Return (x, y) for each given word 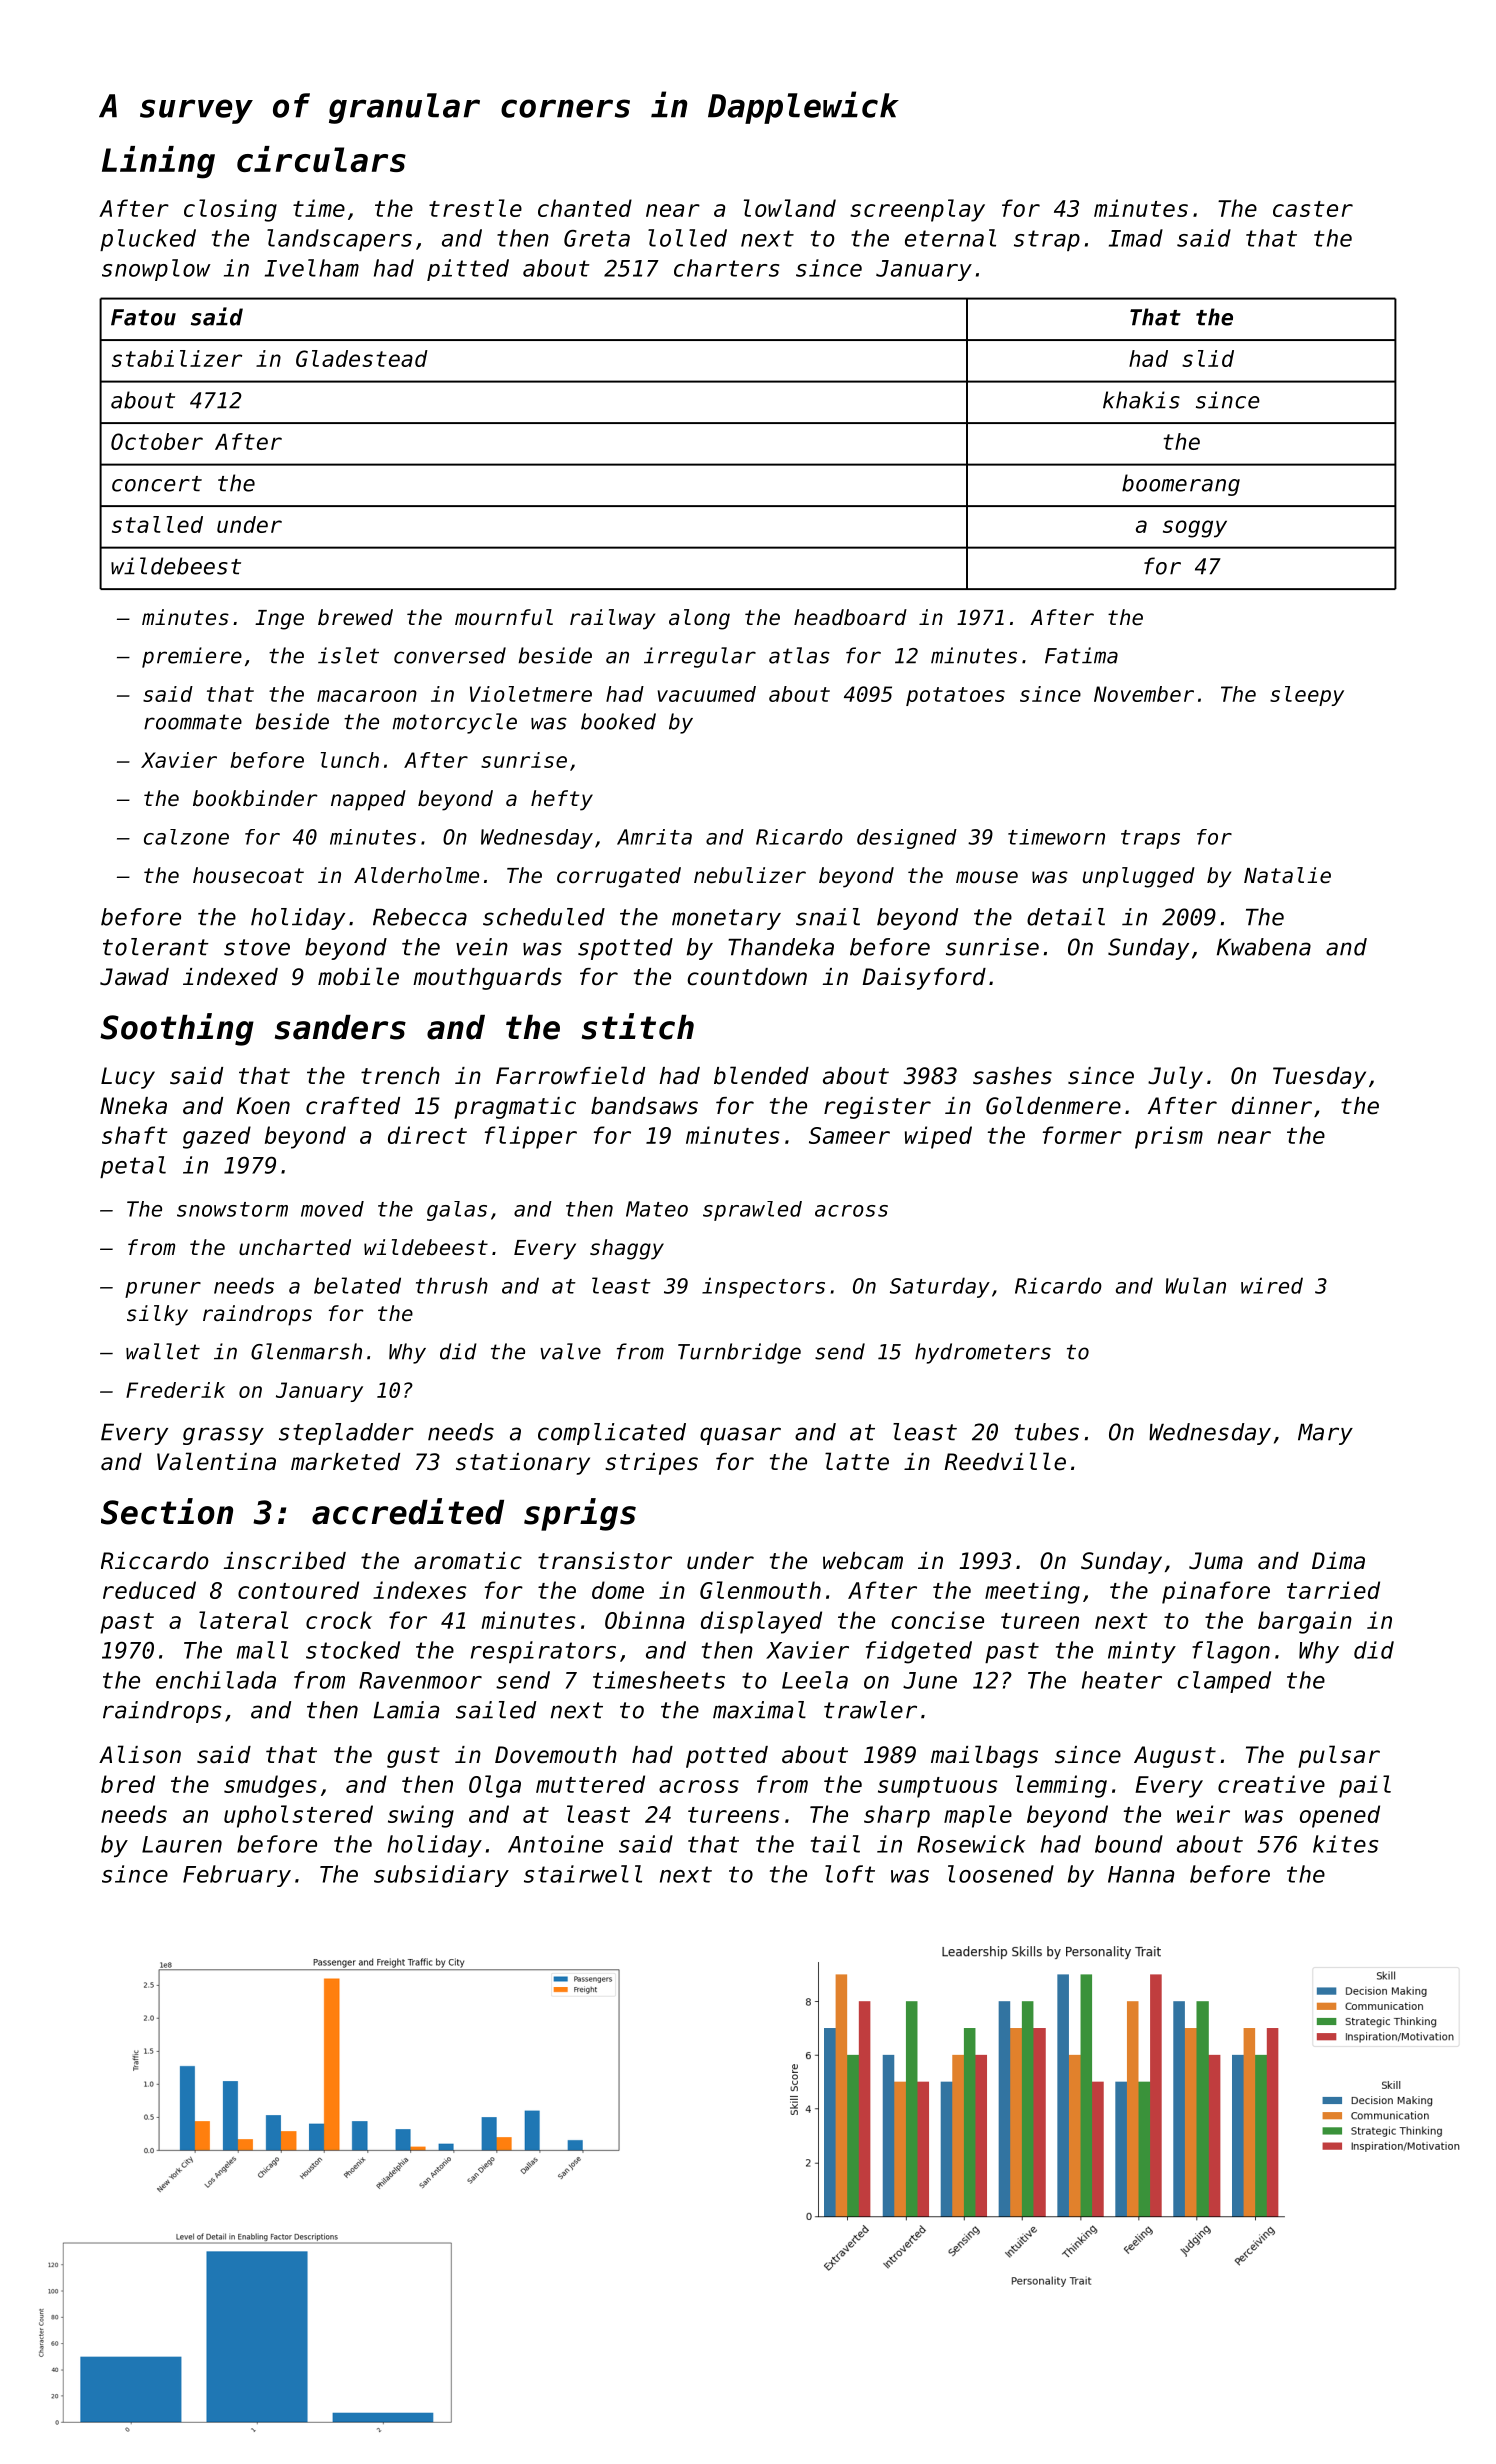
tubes (1047, 1432)
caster (1313, 209)
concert (157, 484)
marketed (345, 1462)
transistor (605, 1561)
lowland (790, 208)
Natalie (1287, 875)
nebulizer (750, 875)
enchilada (216, 1680)
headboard (850, 617)
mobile (358, 976)
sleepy (1307, 696)
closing (230, 210)
